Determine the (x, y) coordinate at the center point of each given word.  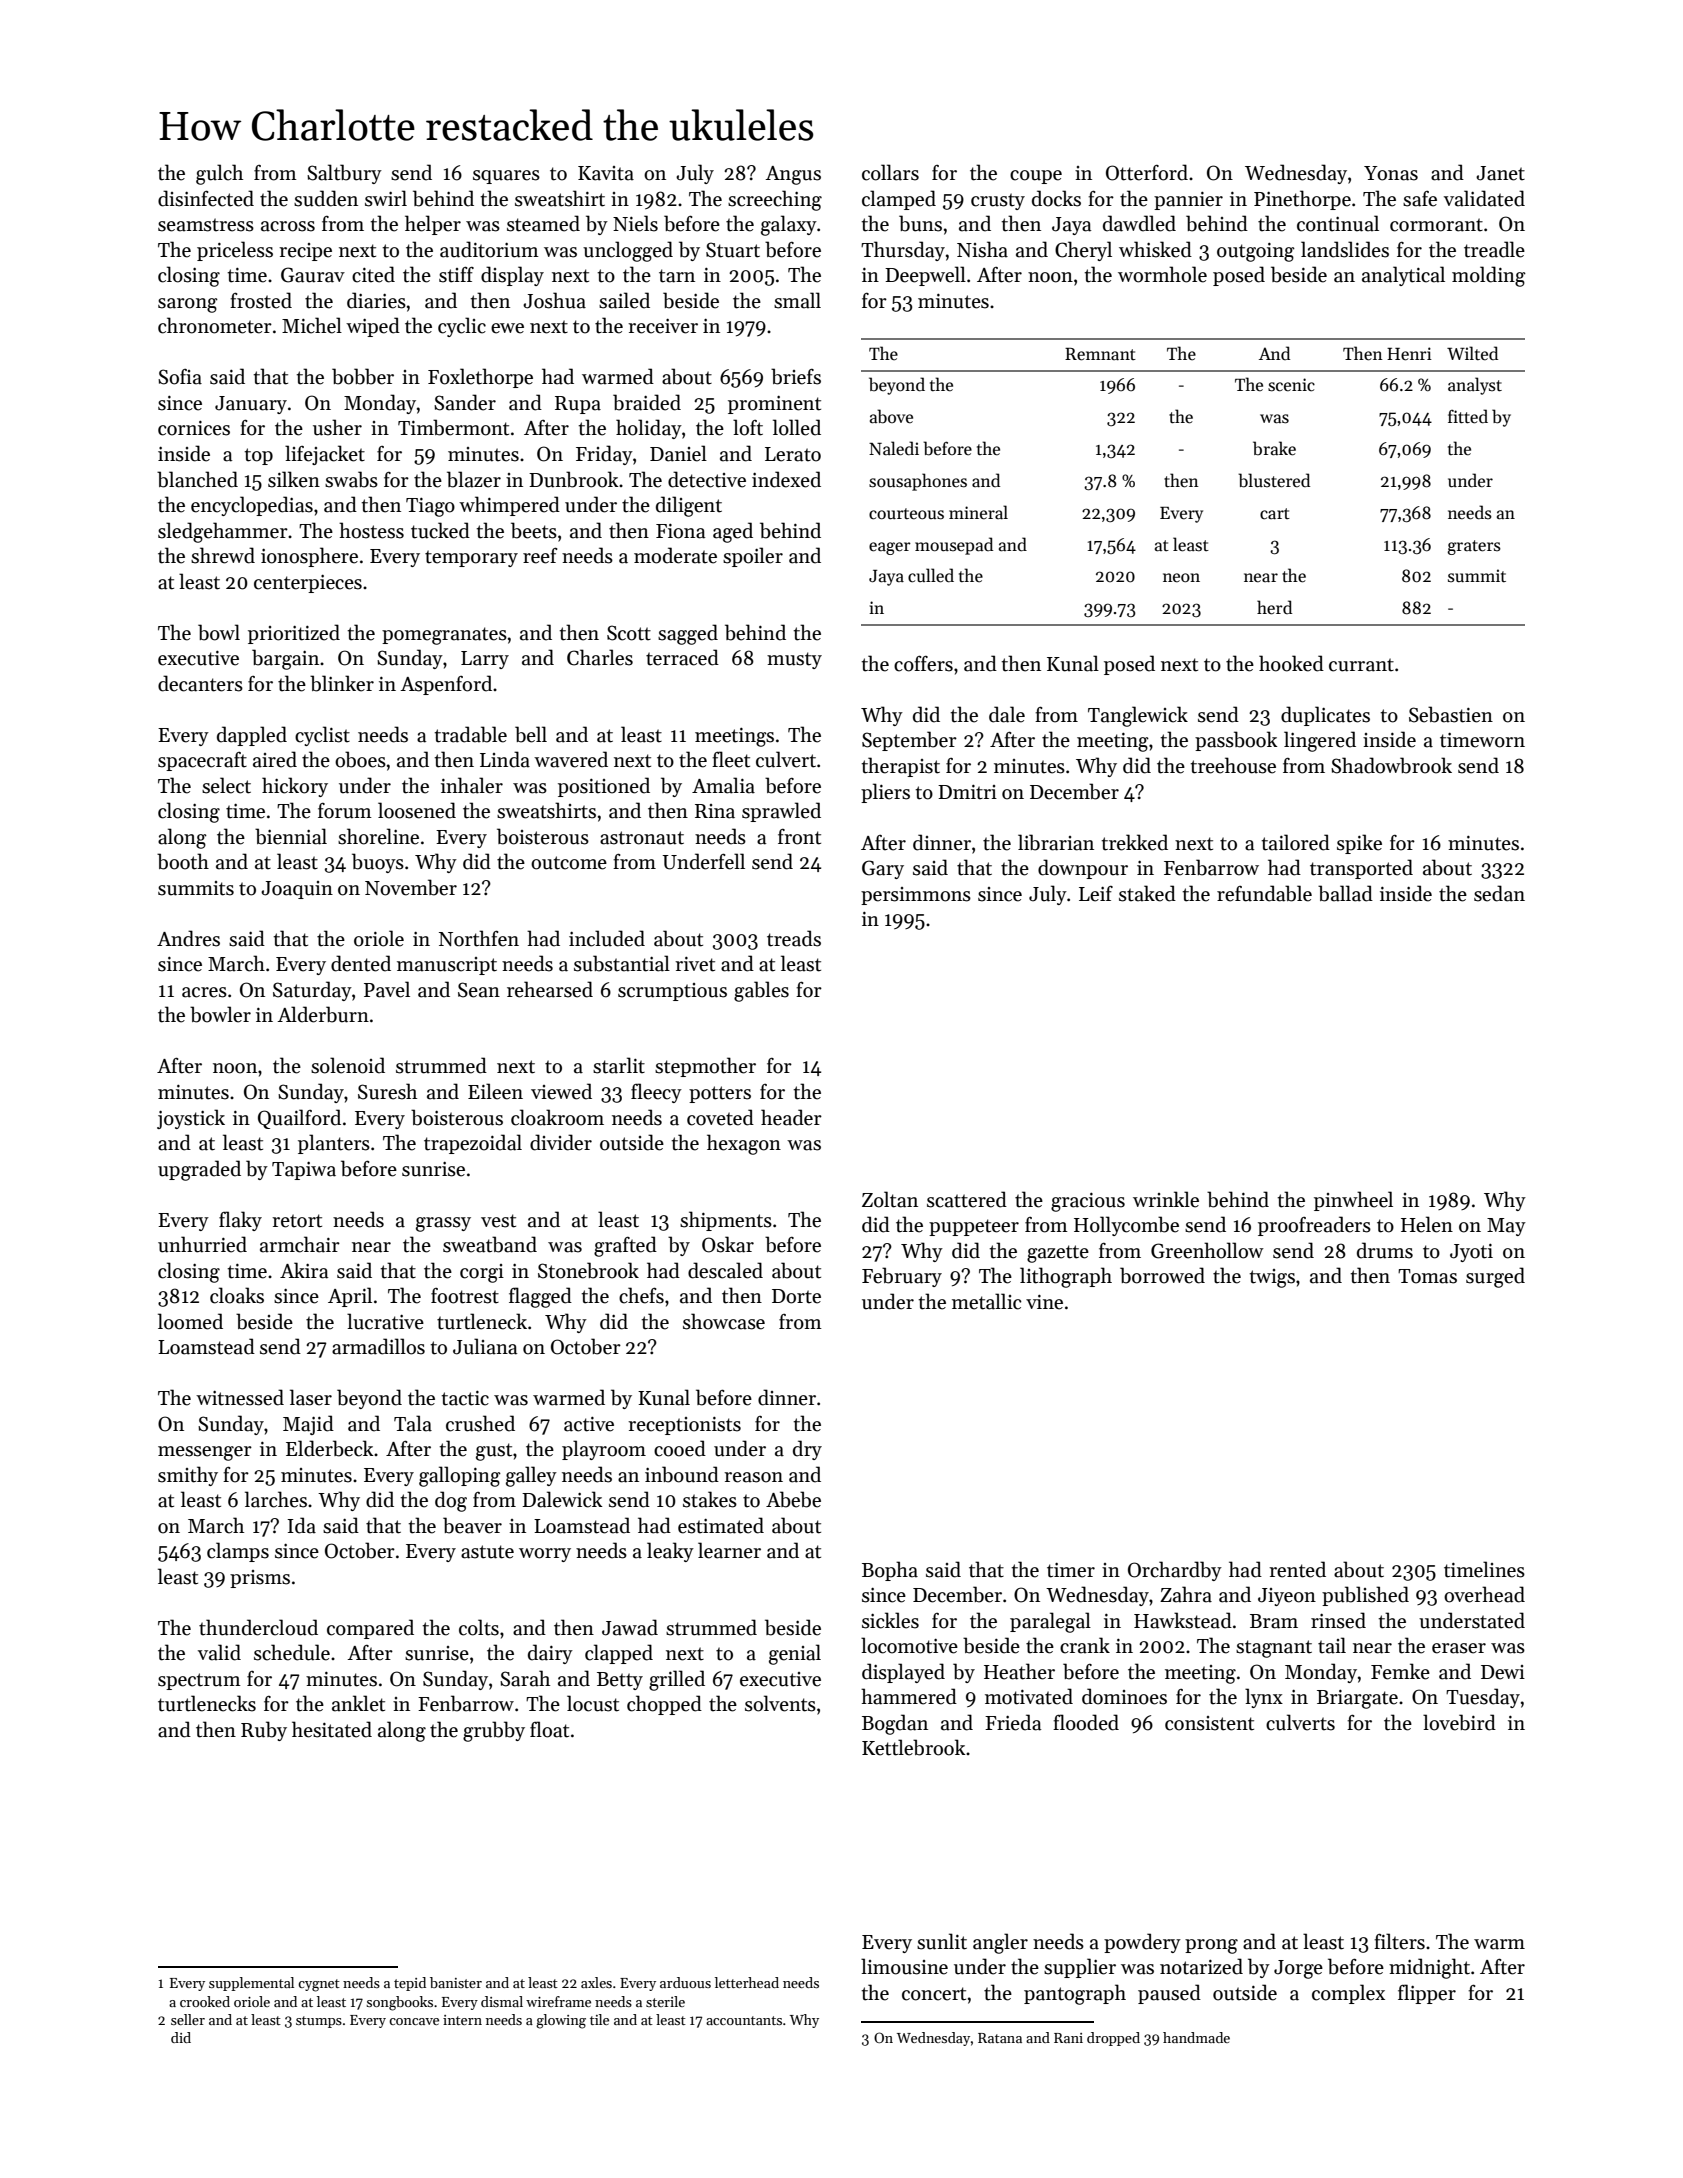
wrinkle (1166, 1199)
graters (1474, 547)
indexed (786, 479)
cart (1275, 514)
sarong (188, 305)
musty (794, 660)
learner (729, 1550)
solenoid (348, 1065)
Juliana (485, 1346)
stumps (319, 2022)
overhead (1484, 1594)
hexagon (744, 1144)
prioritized (294, 634)
